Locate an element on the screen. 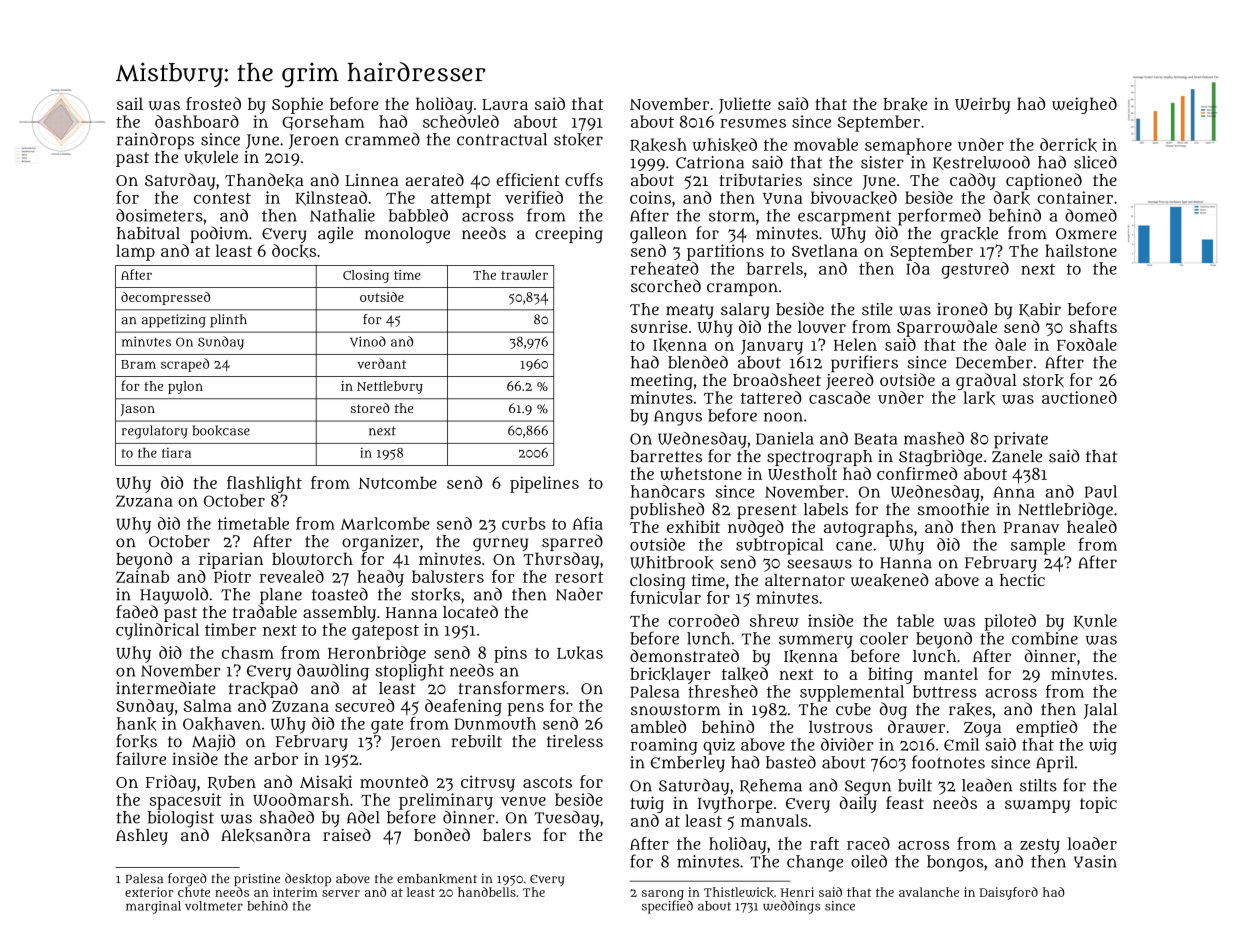 Image resolution: width=1233 pixels, height=952 pixels. hectic is located at coordinates (1022, 579).
